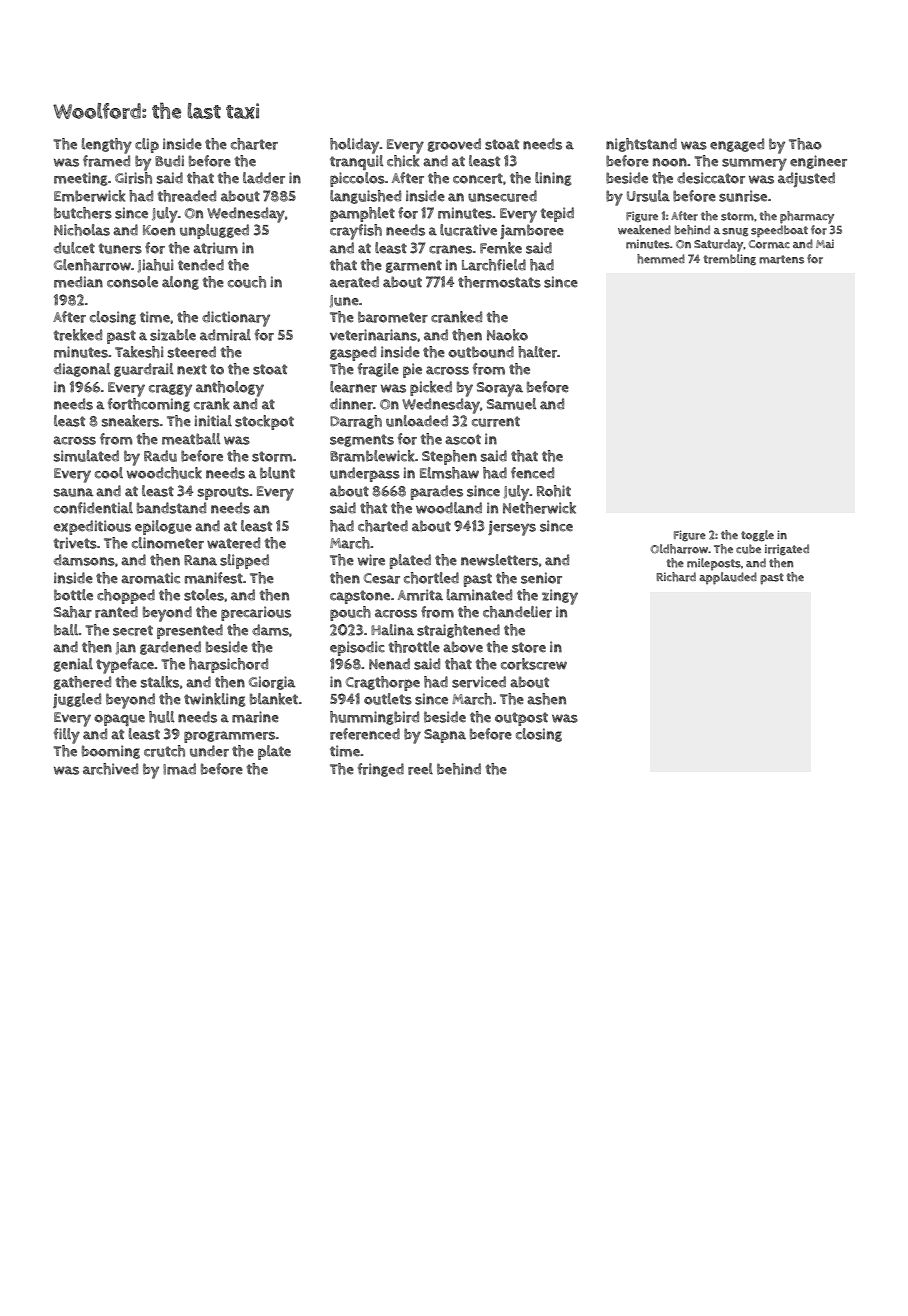 The height and width of the page is (1316, 908). Describe the element at coordinates (529, 647) in the page. I see `store` at that location.
